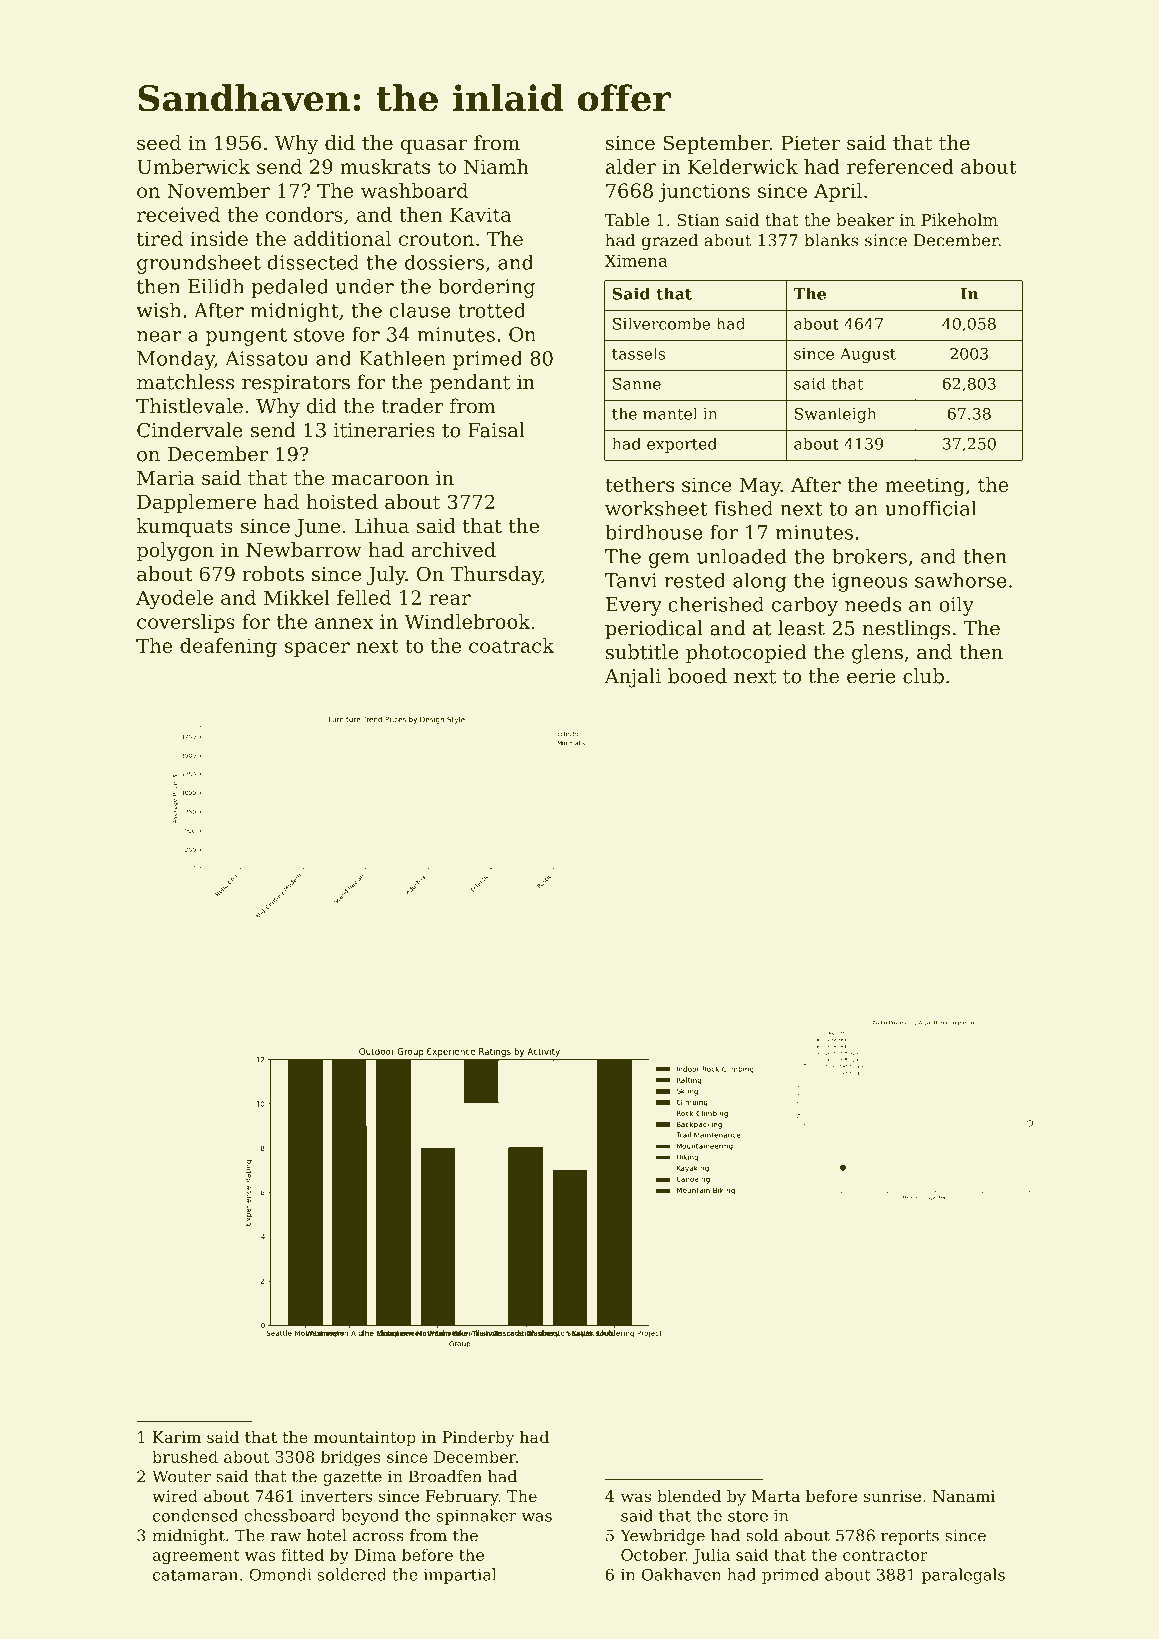 Image resolution: width=1159 pixels, height=1639 pixels. I want to click on glens, so click(877, 654).
